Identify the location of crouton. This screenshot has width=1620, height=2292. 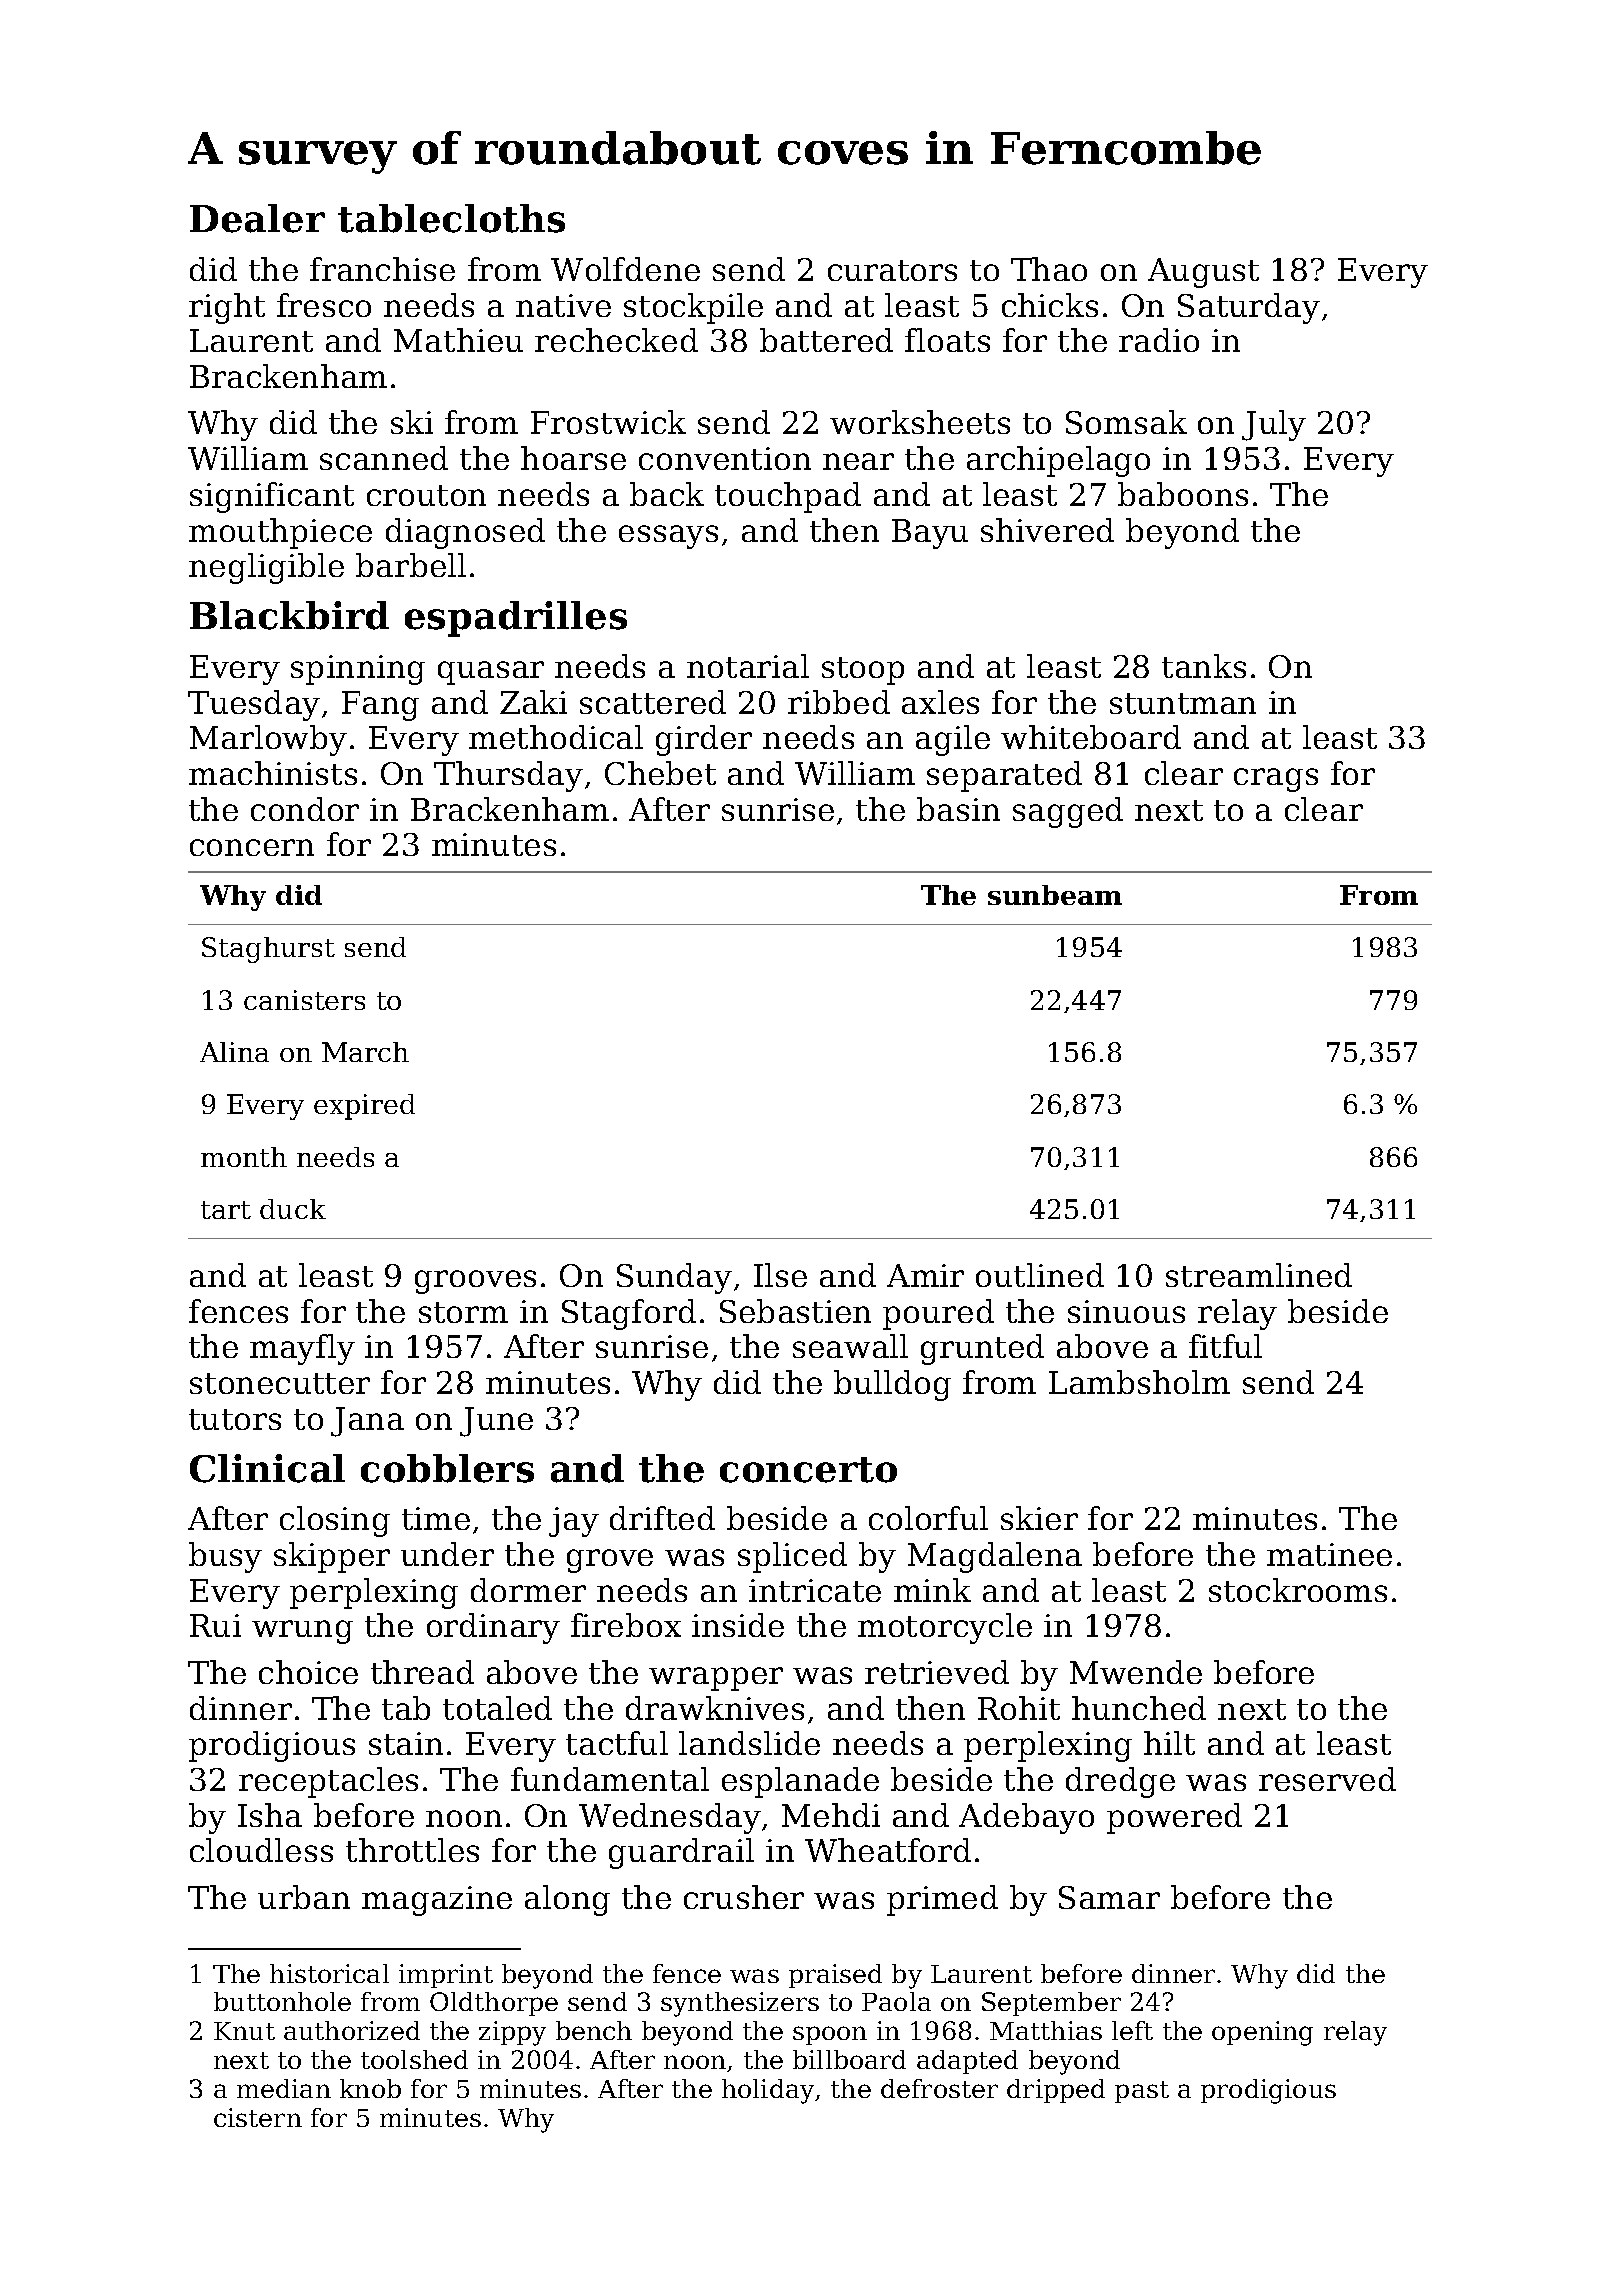
(426, 495).
